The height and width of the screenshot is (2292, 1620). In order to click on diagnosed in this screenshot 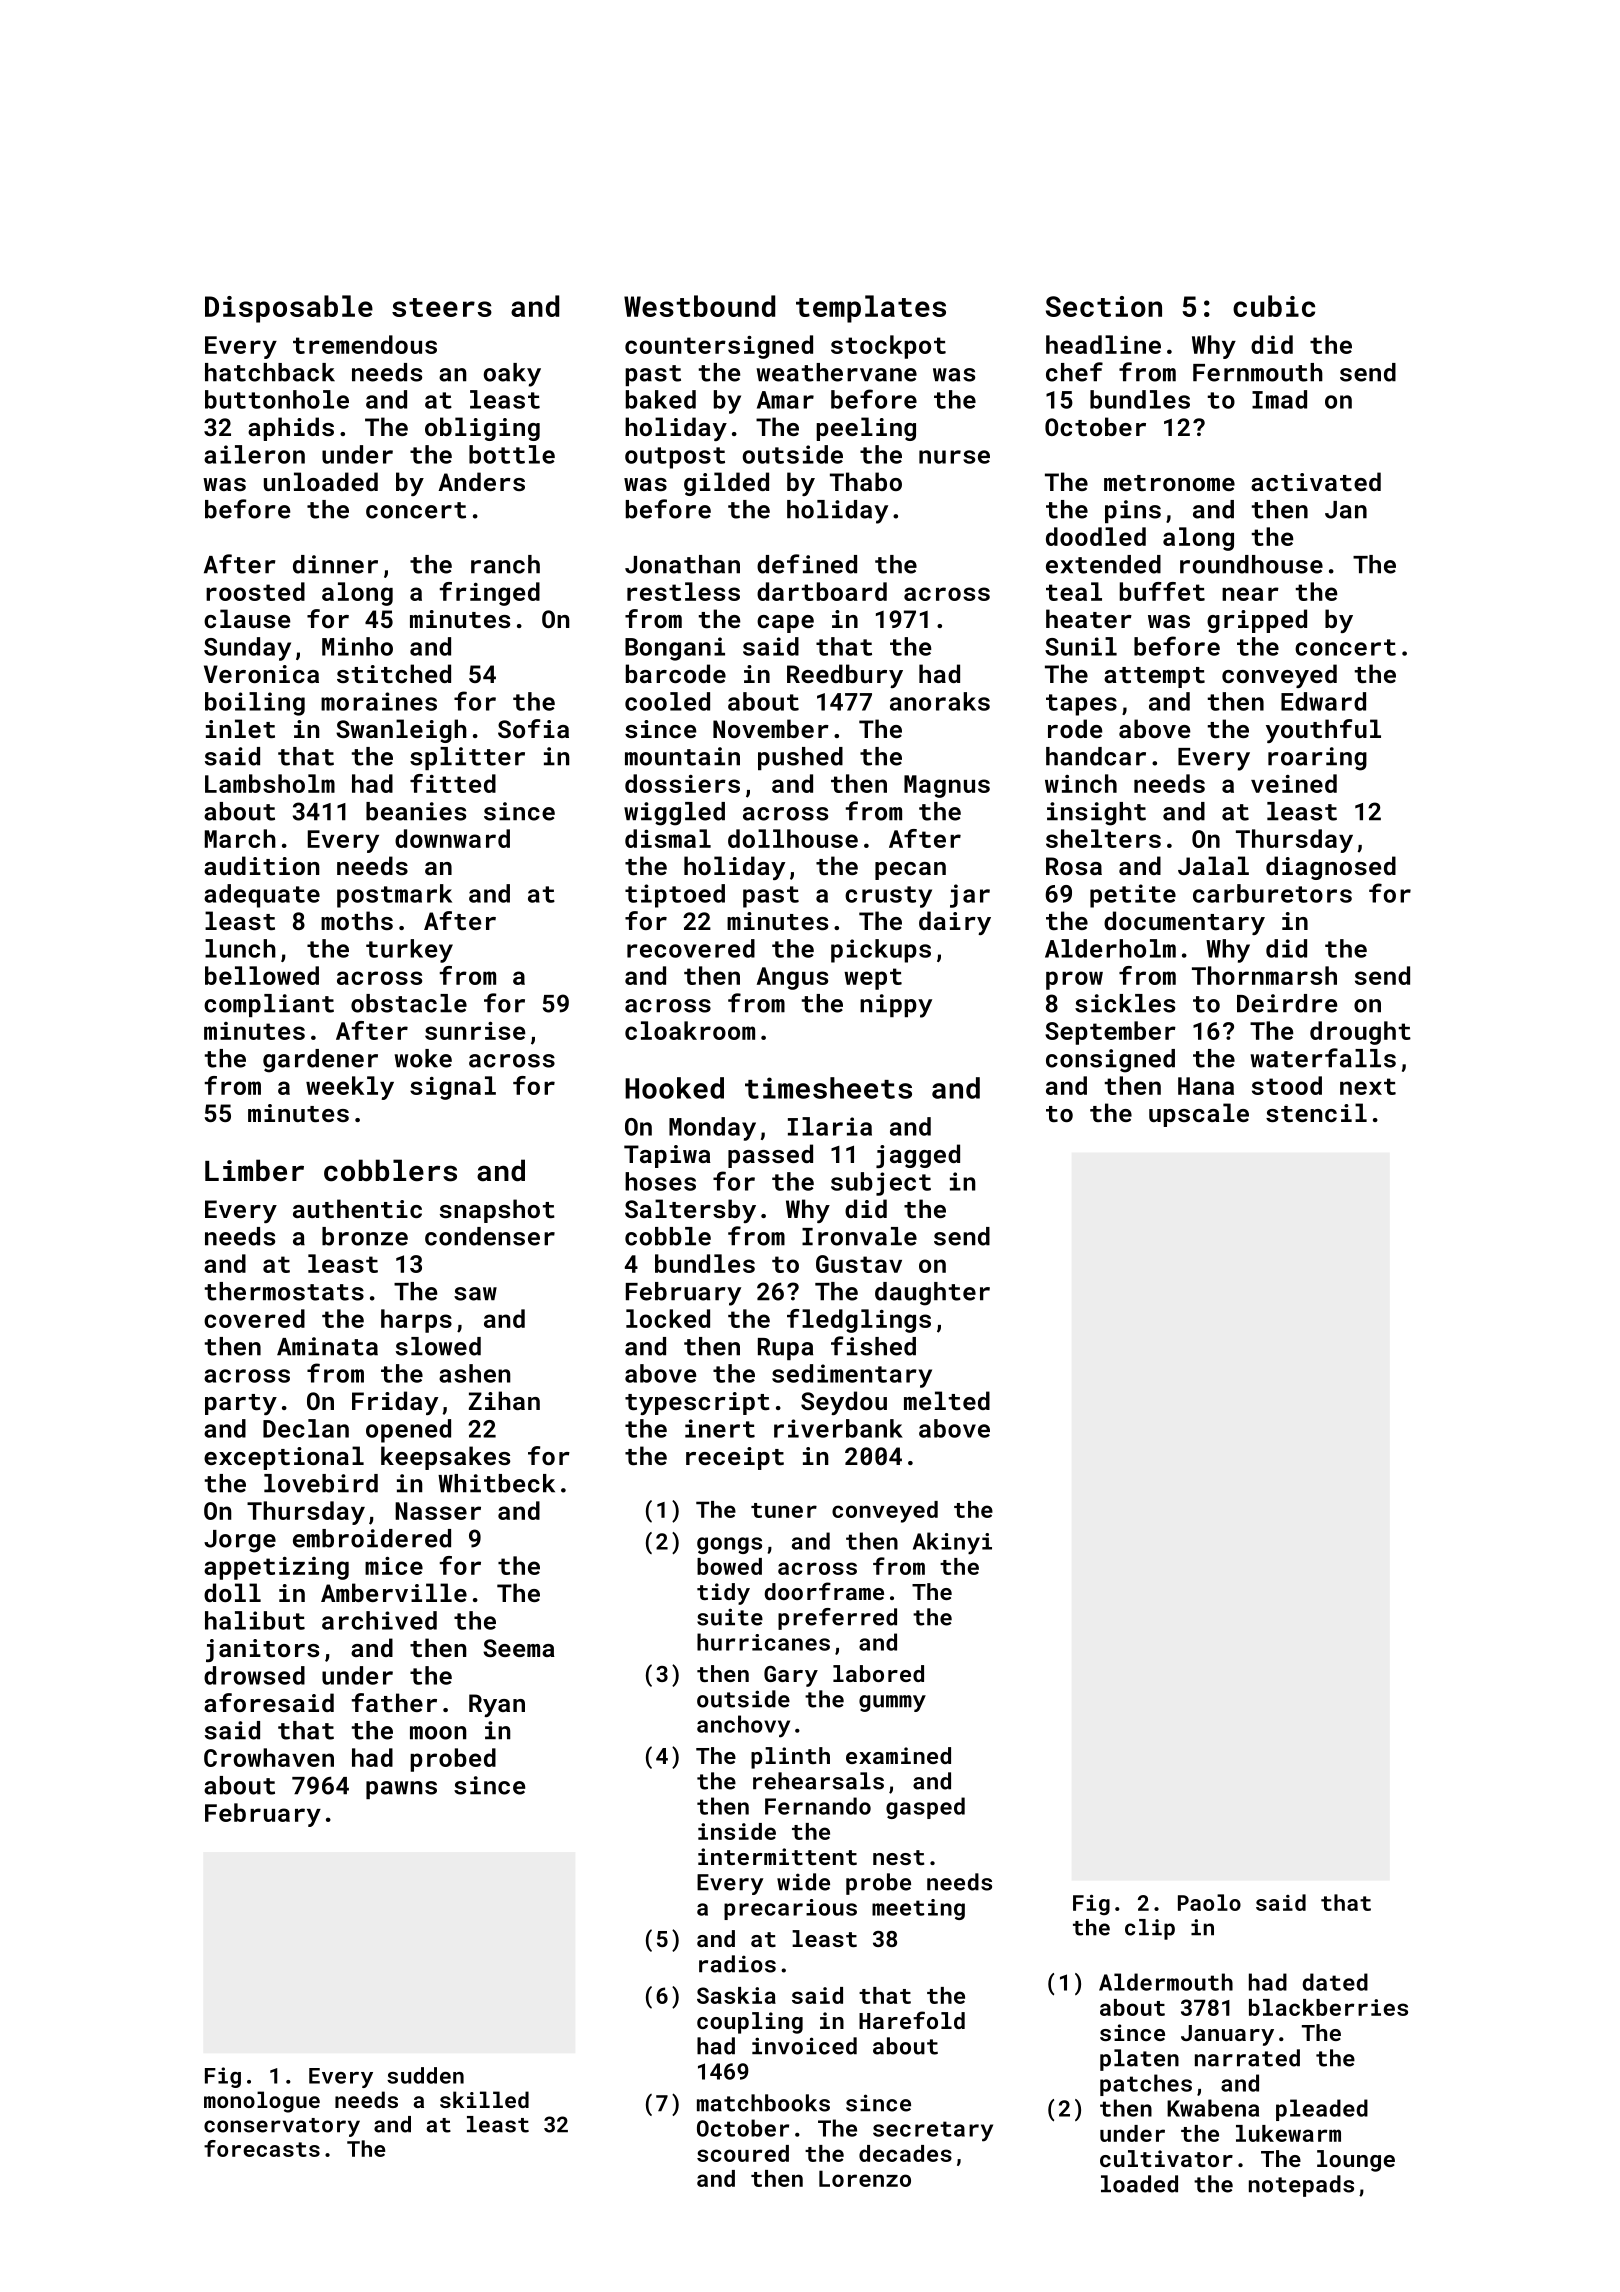, I will do `click(1331, 868)`.
